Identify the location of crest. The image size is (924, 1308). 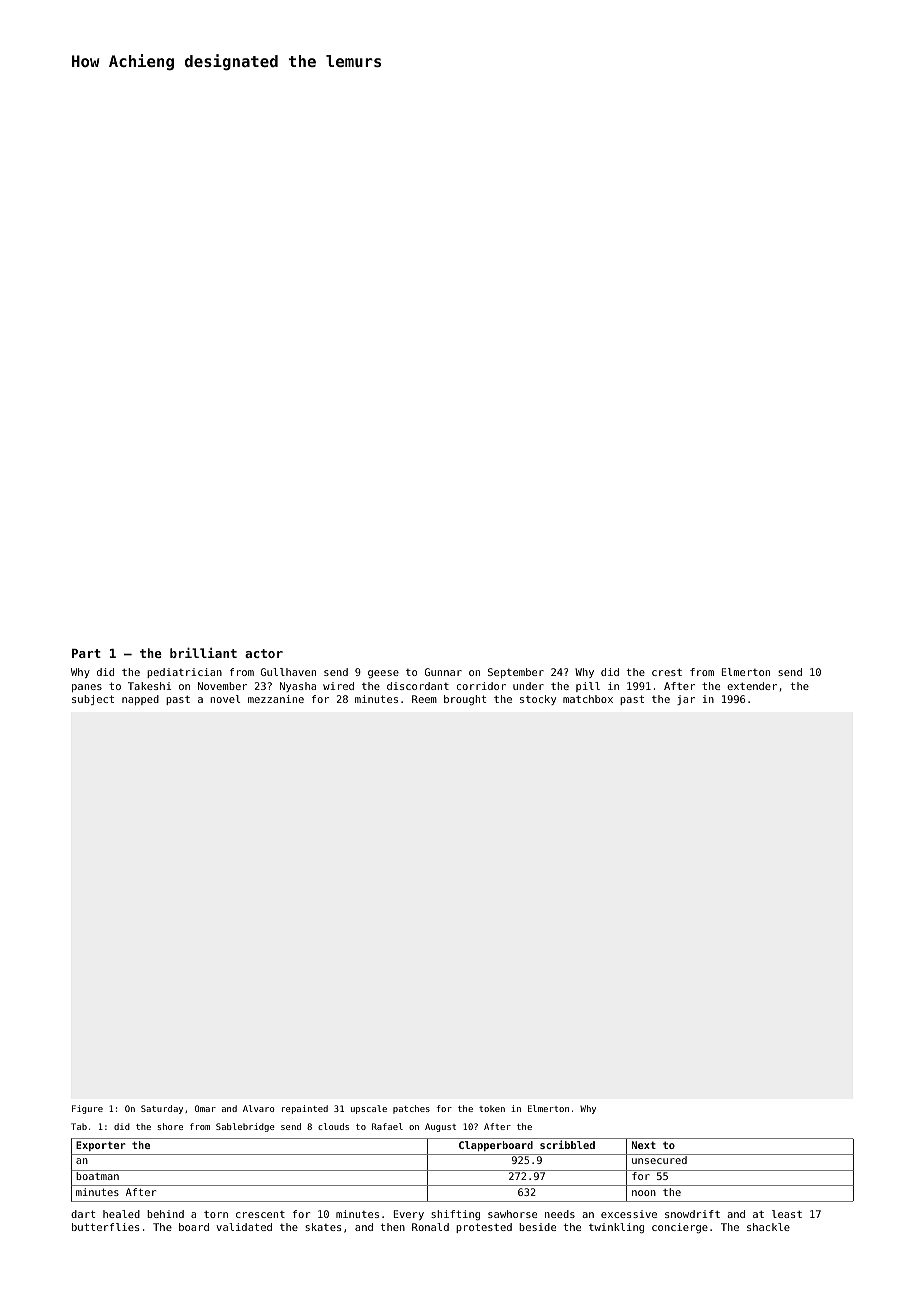
(667, 672).
